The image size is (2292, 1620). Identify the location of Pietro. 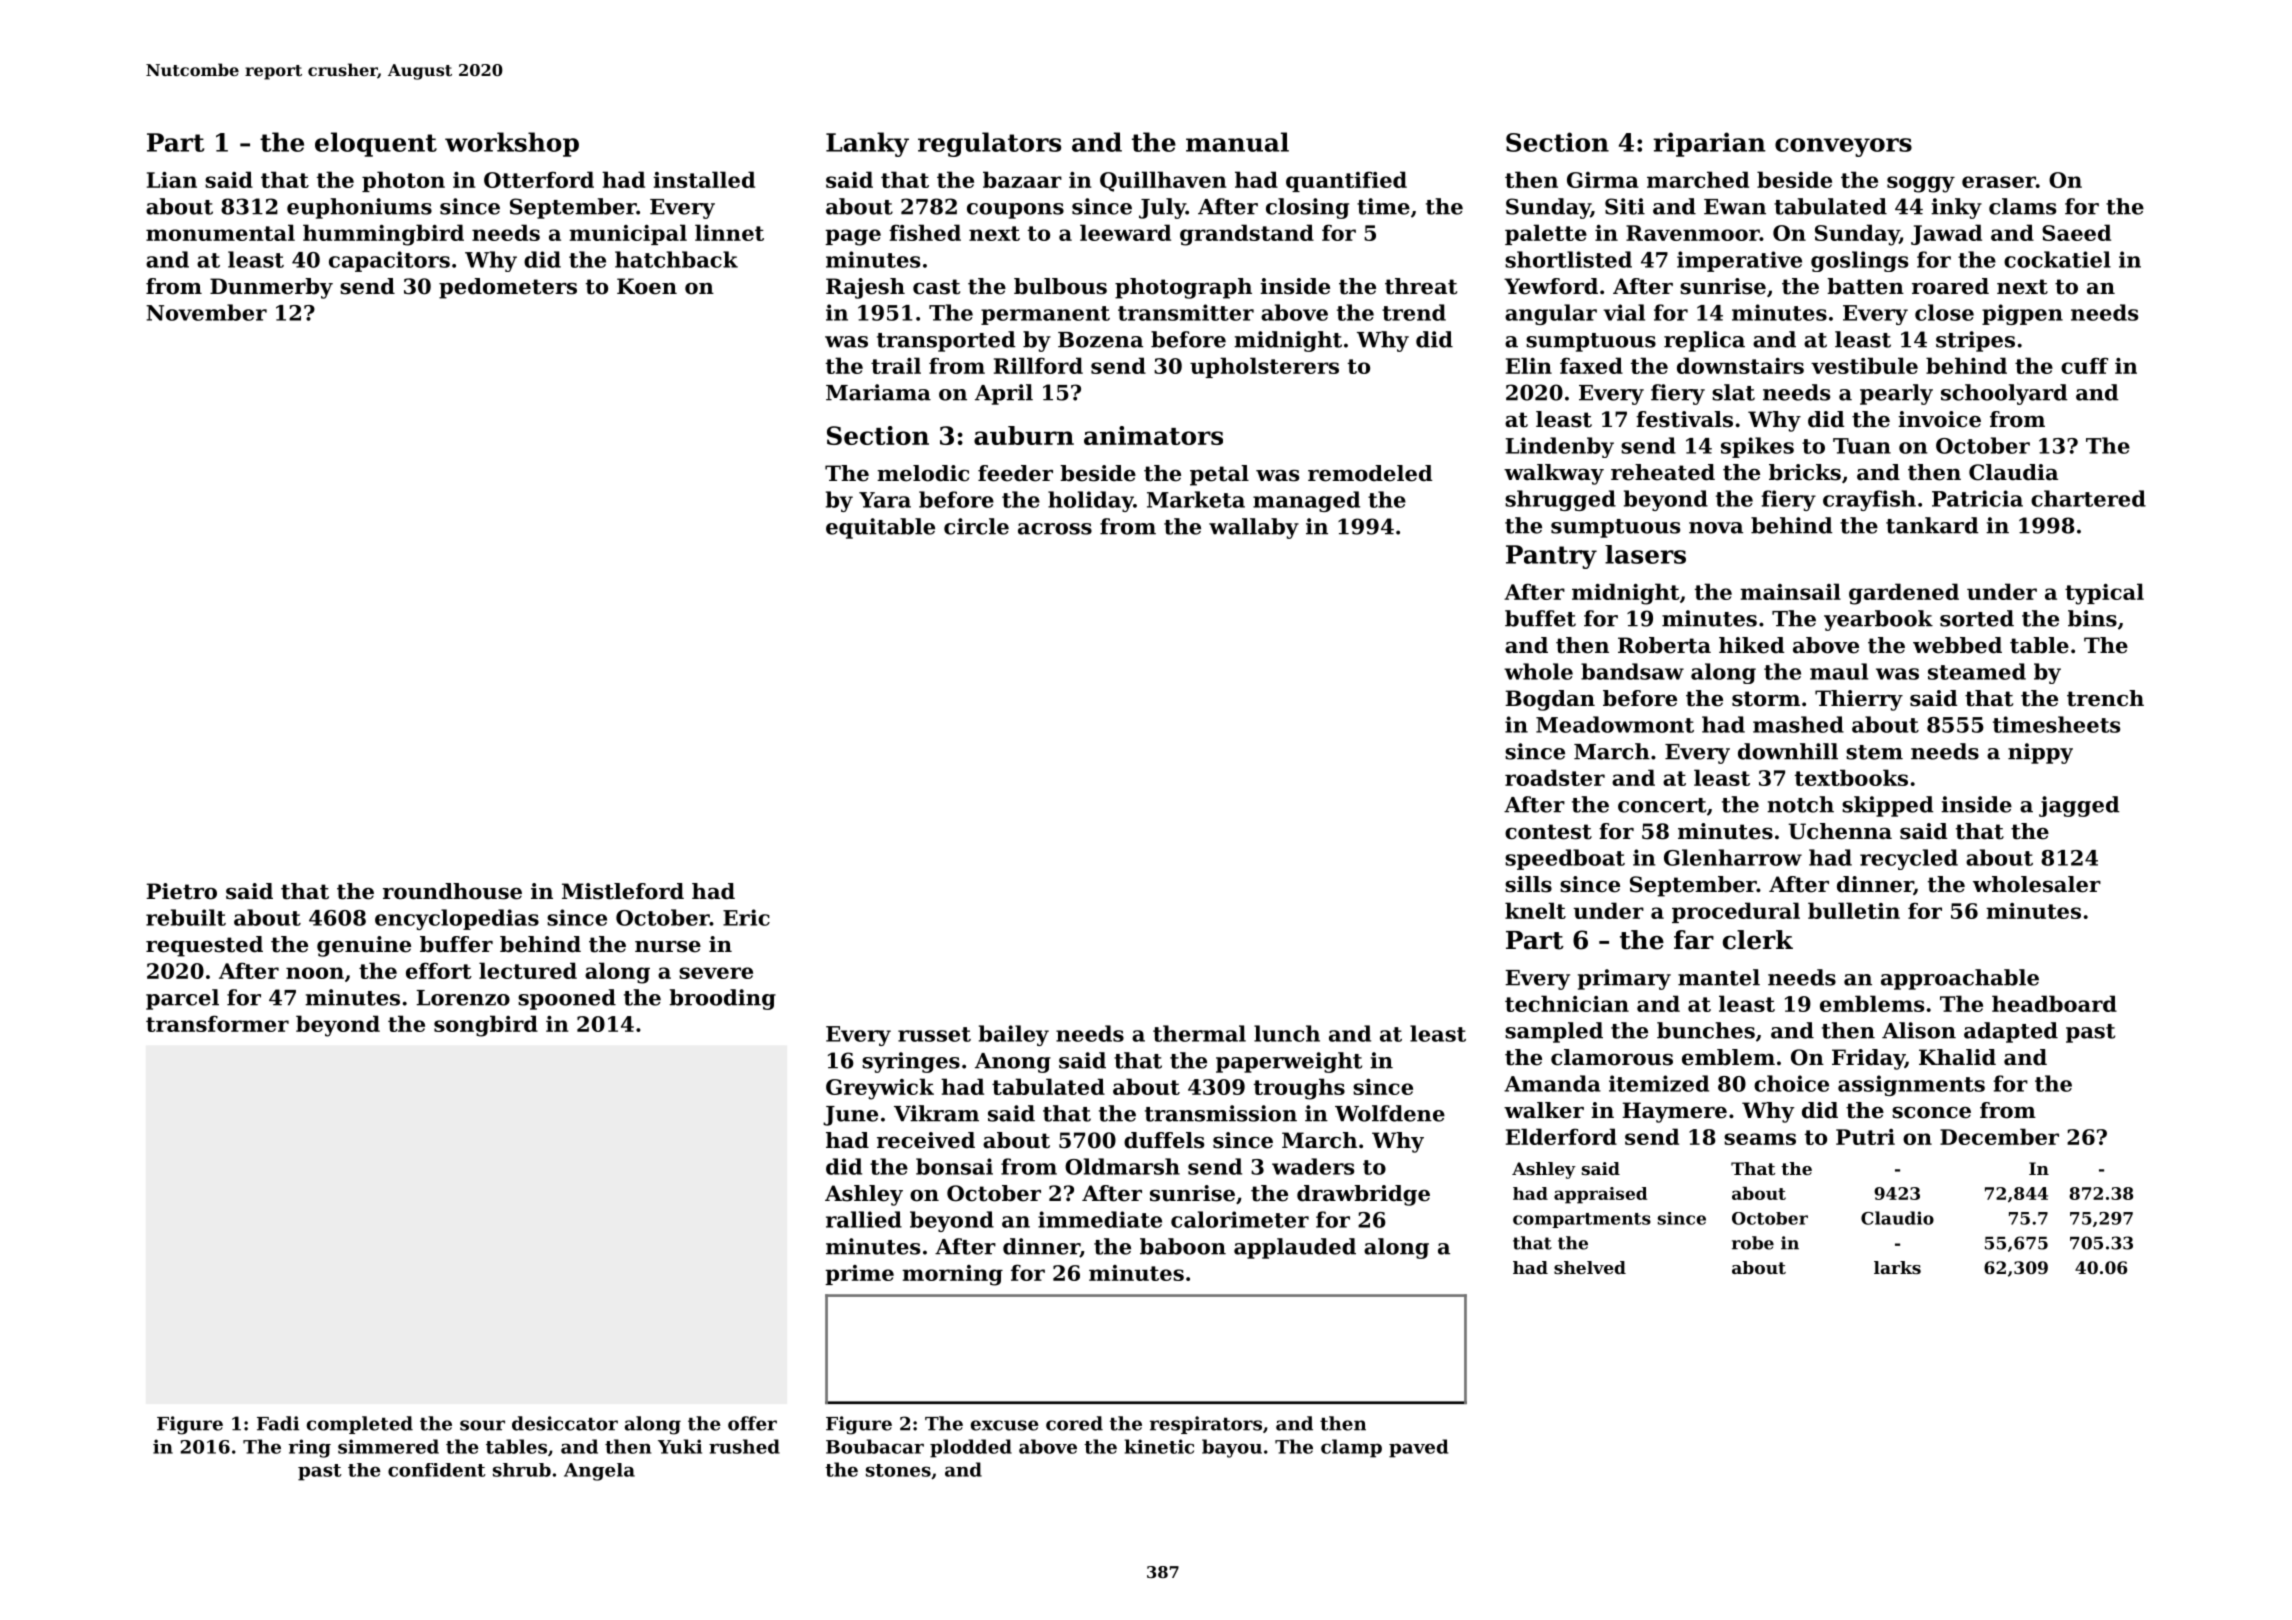
(181, 891).
